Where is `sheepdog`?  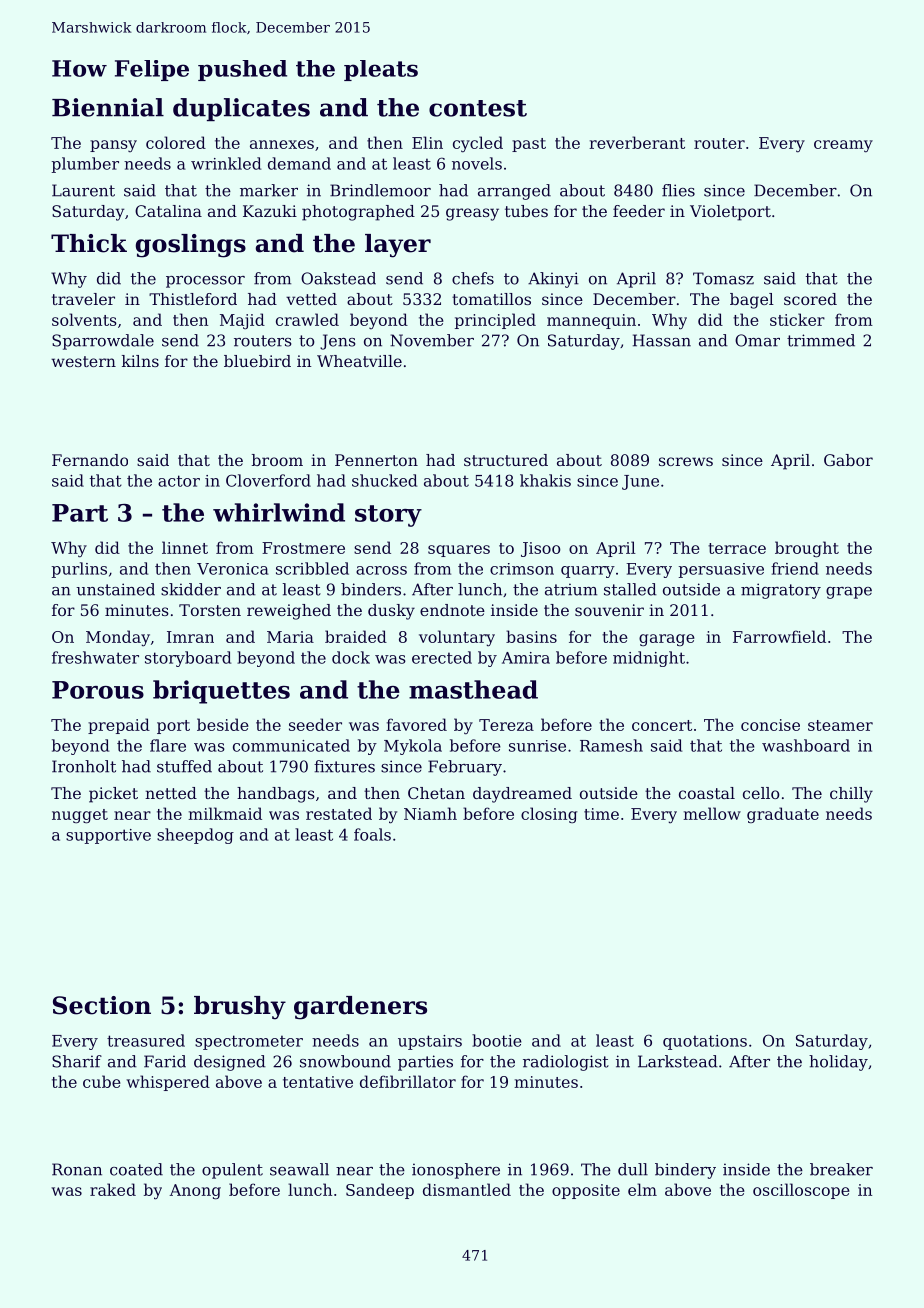
sheepdog is located at coordinates (195, 836).
